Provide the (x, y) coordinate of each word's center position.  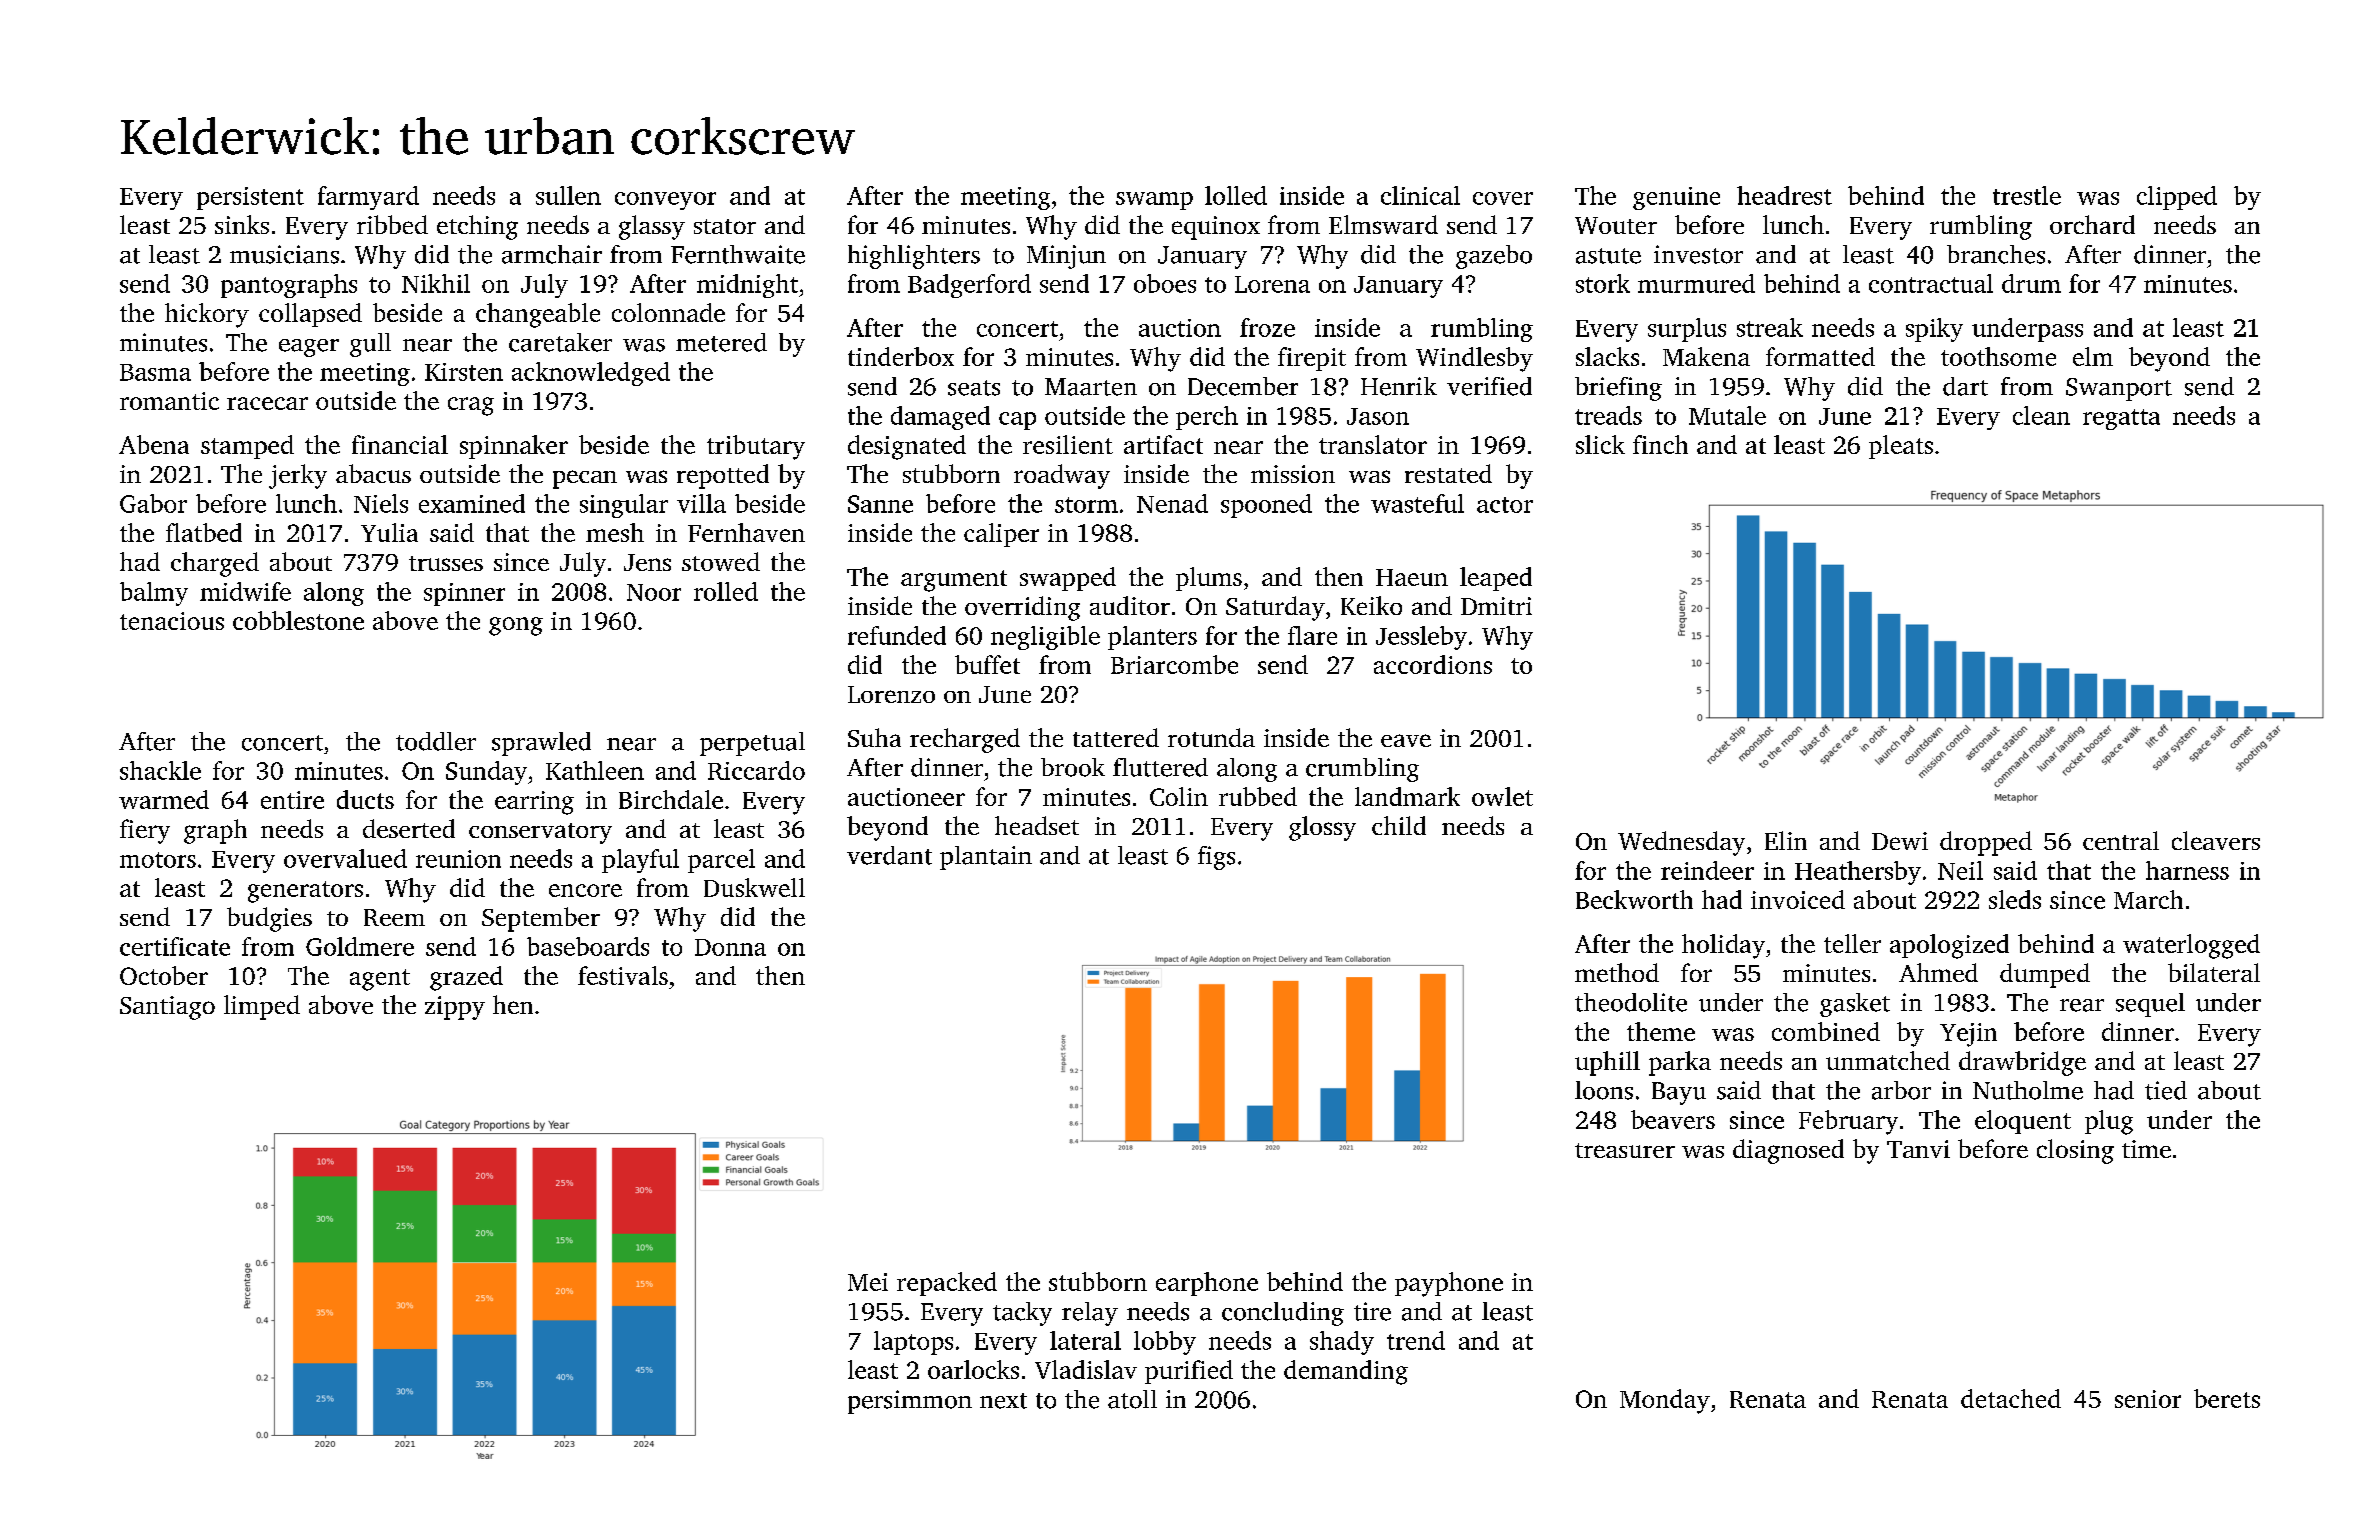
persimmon (910, 1402)
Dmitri (1496, 606)
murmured (1696, 283)
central (2121, 840)
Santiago (167, 1008)
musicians (284, 254)
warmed (164, 799)
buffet (987, 664)
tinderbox (901, 356)
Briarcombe (1174, 664)
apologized (1949, 946)
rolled (726, 591)
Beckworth (1634, 899)
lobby (1165, 1343)
